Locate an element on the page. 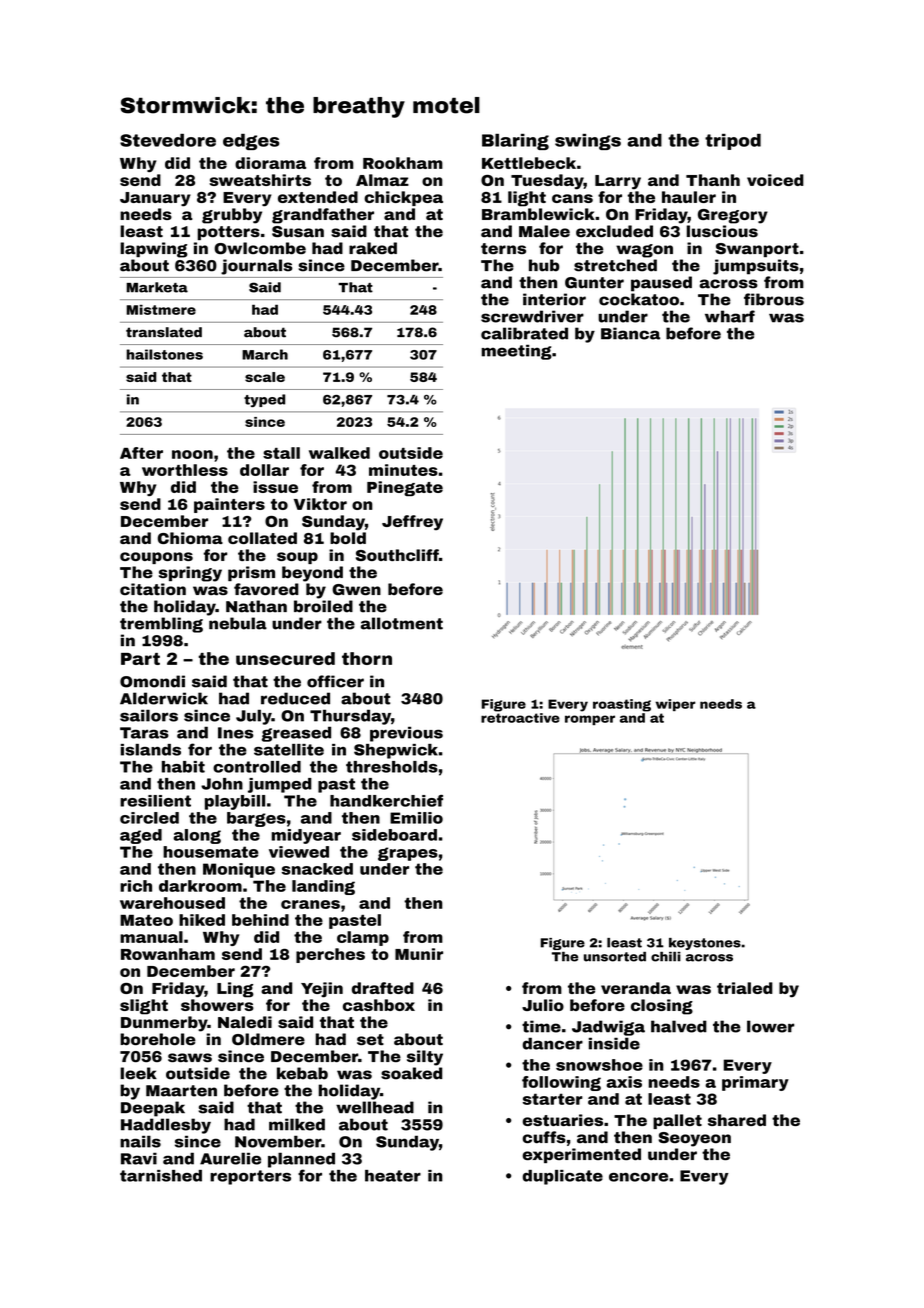  After is located at coordinates (141, 453).
